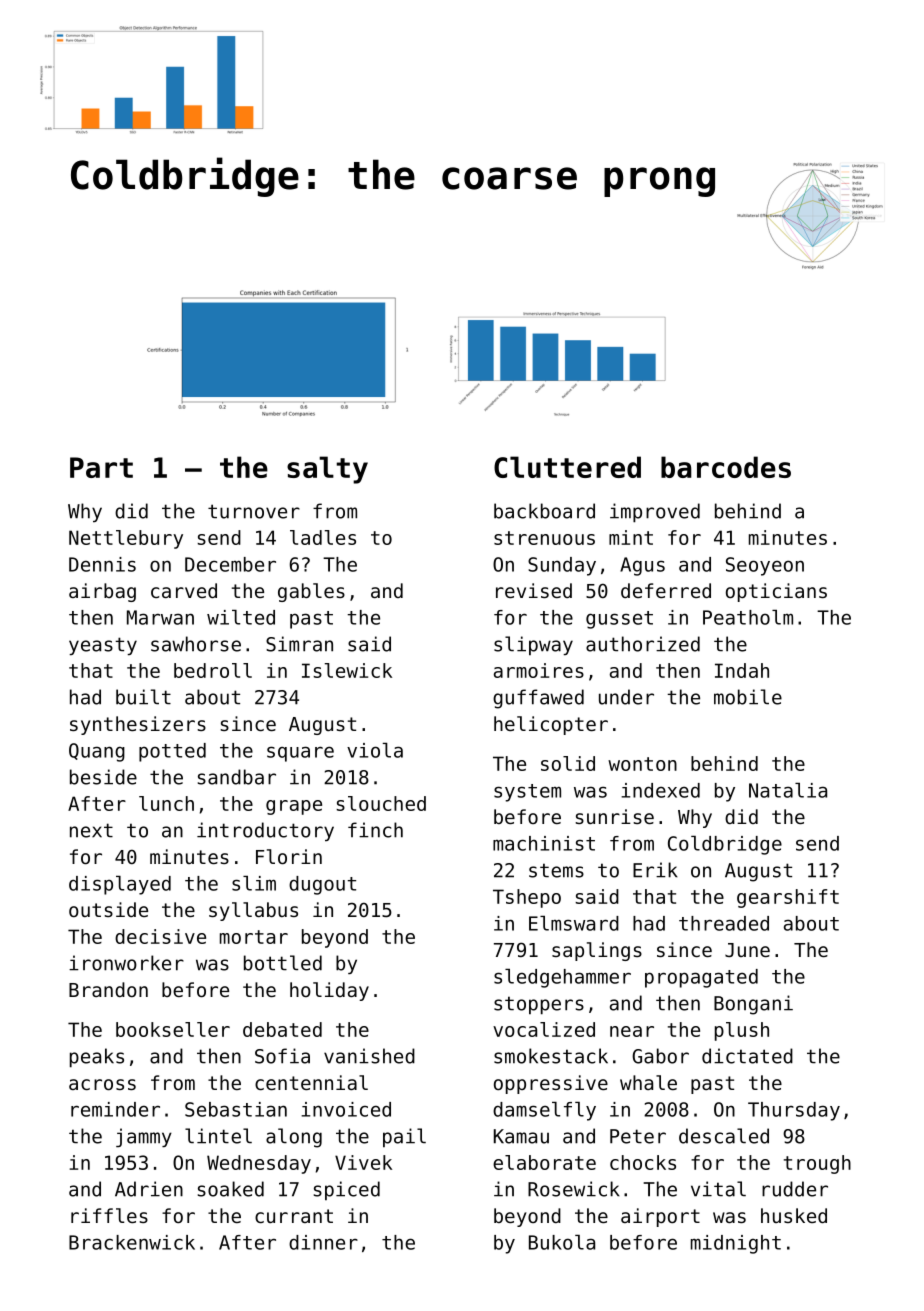  What do you see at coordinates (551, 1084) in the screenshot?
I see `oppressive` at bounding box center [551, 1084].
